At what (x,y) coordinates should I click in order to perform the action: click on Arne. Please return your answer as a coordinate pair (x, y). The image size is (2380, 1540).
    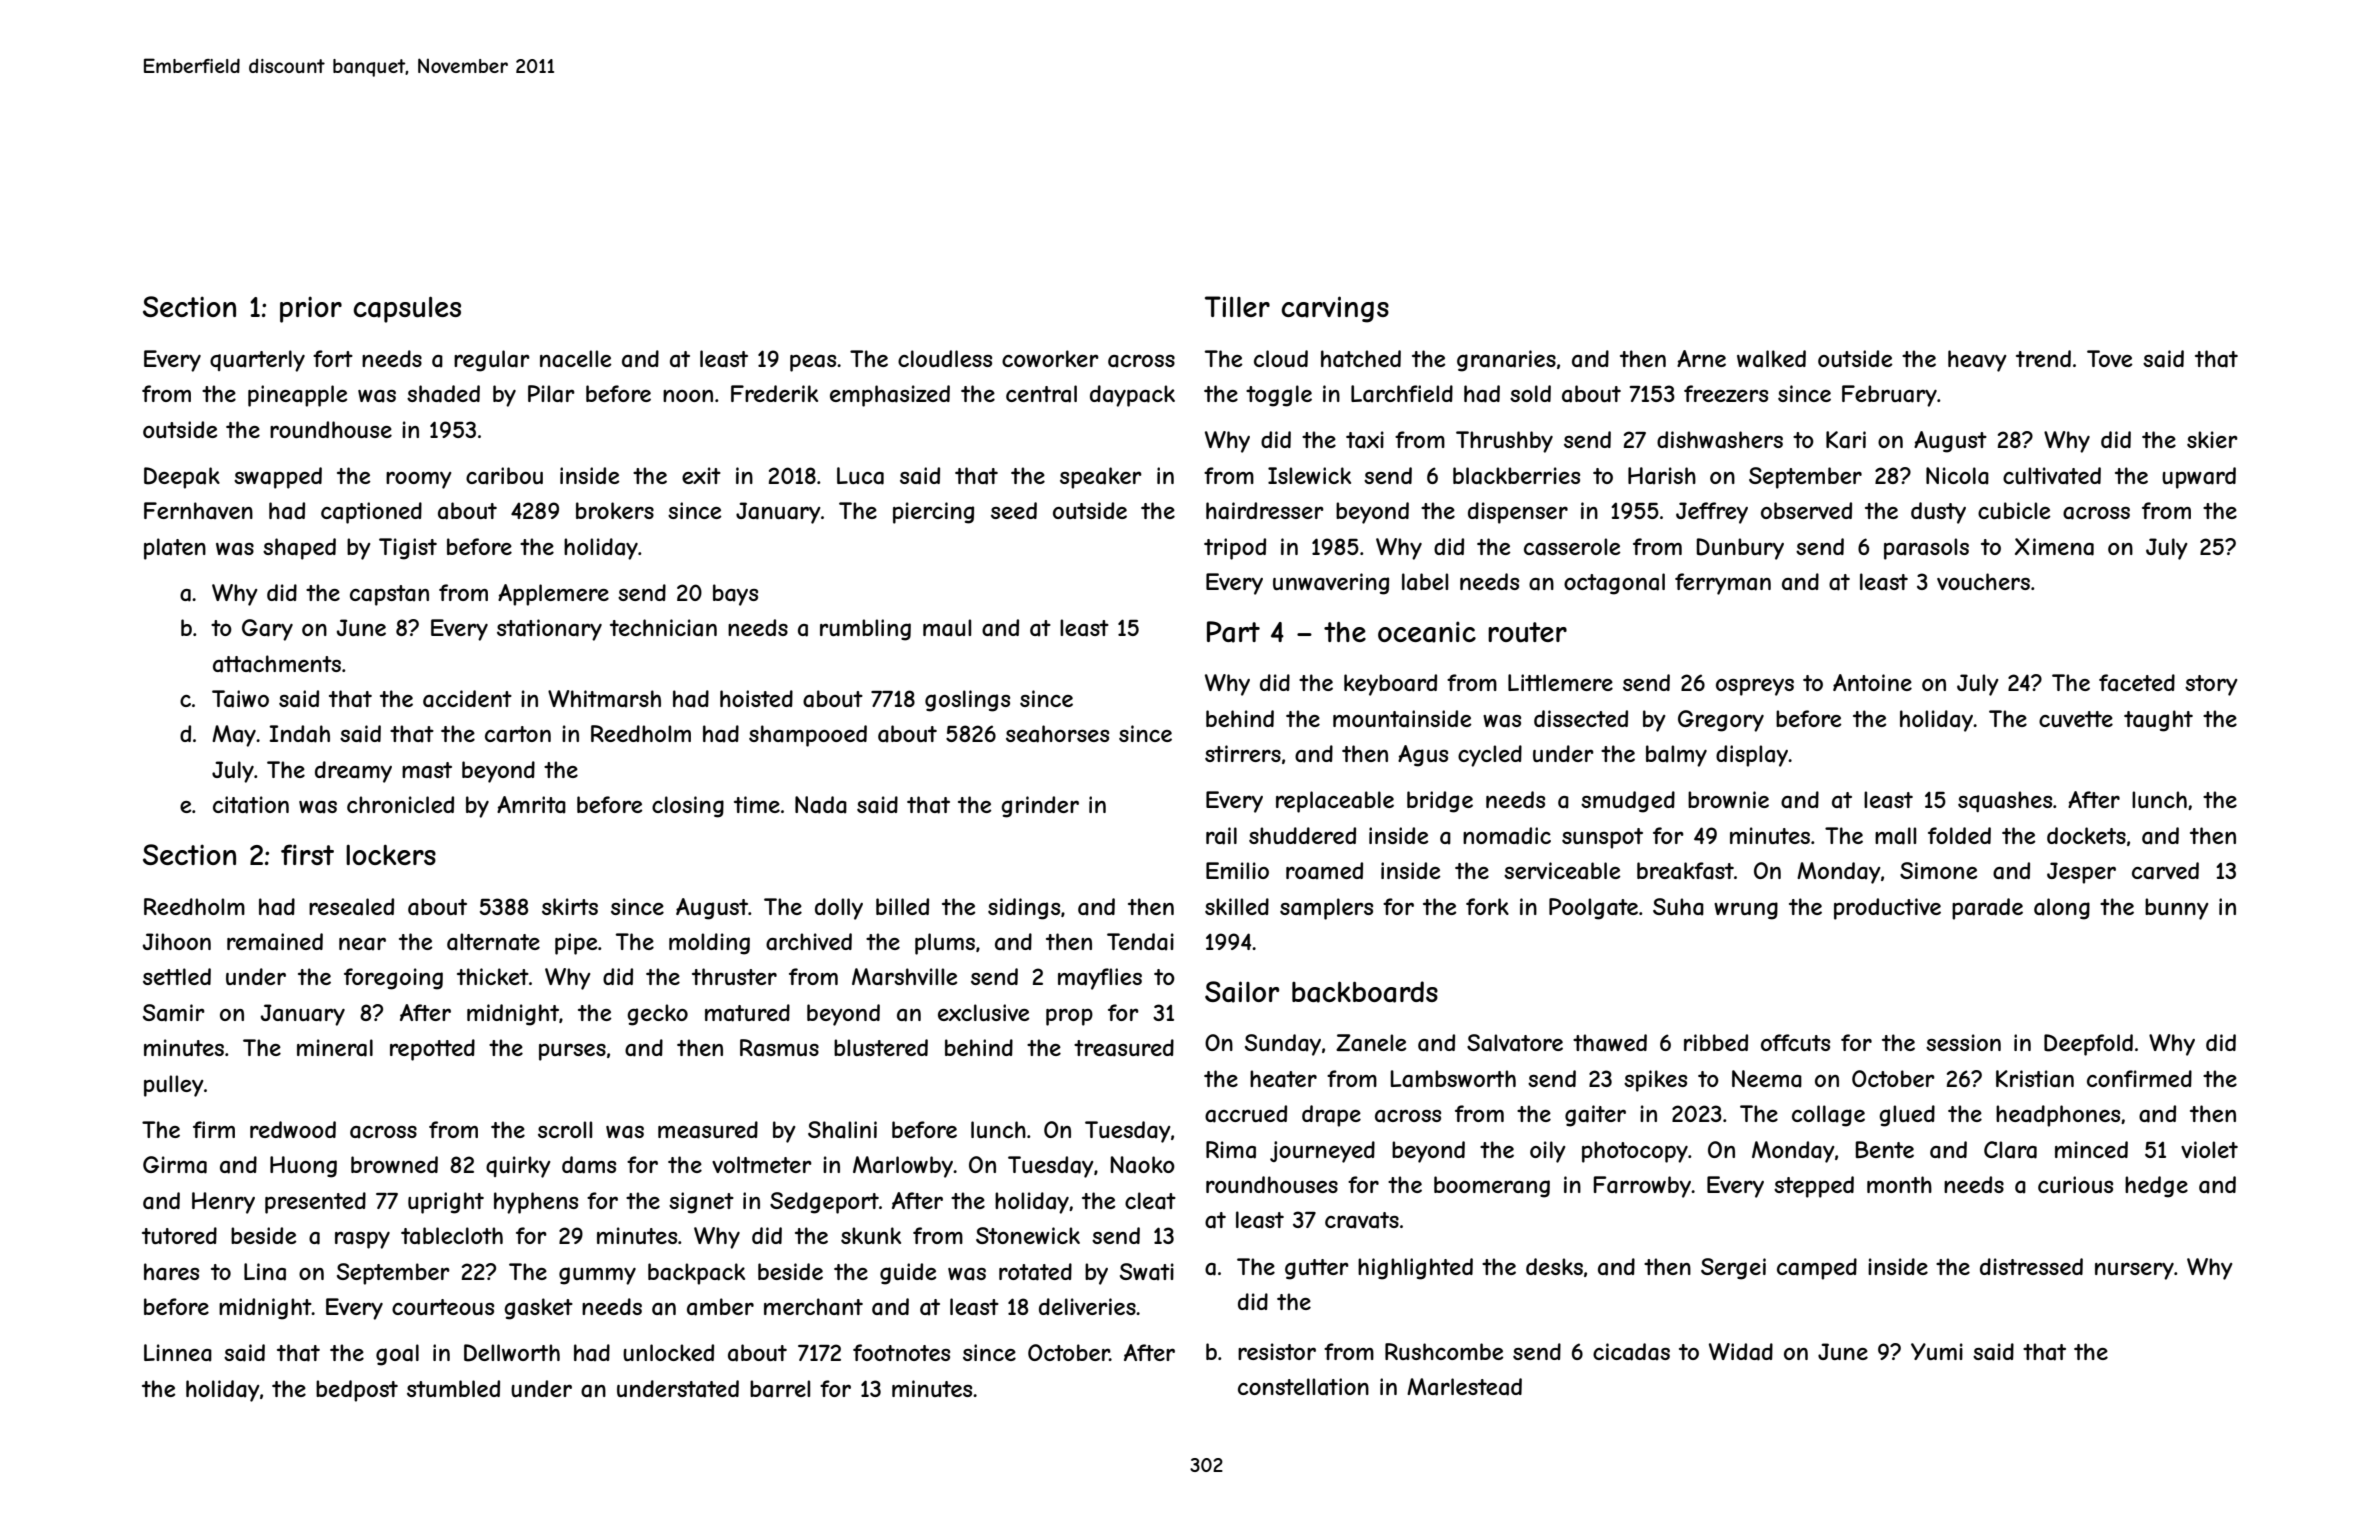
    Looking at the image, I should click on (1701, 358).
